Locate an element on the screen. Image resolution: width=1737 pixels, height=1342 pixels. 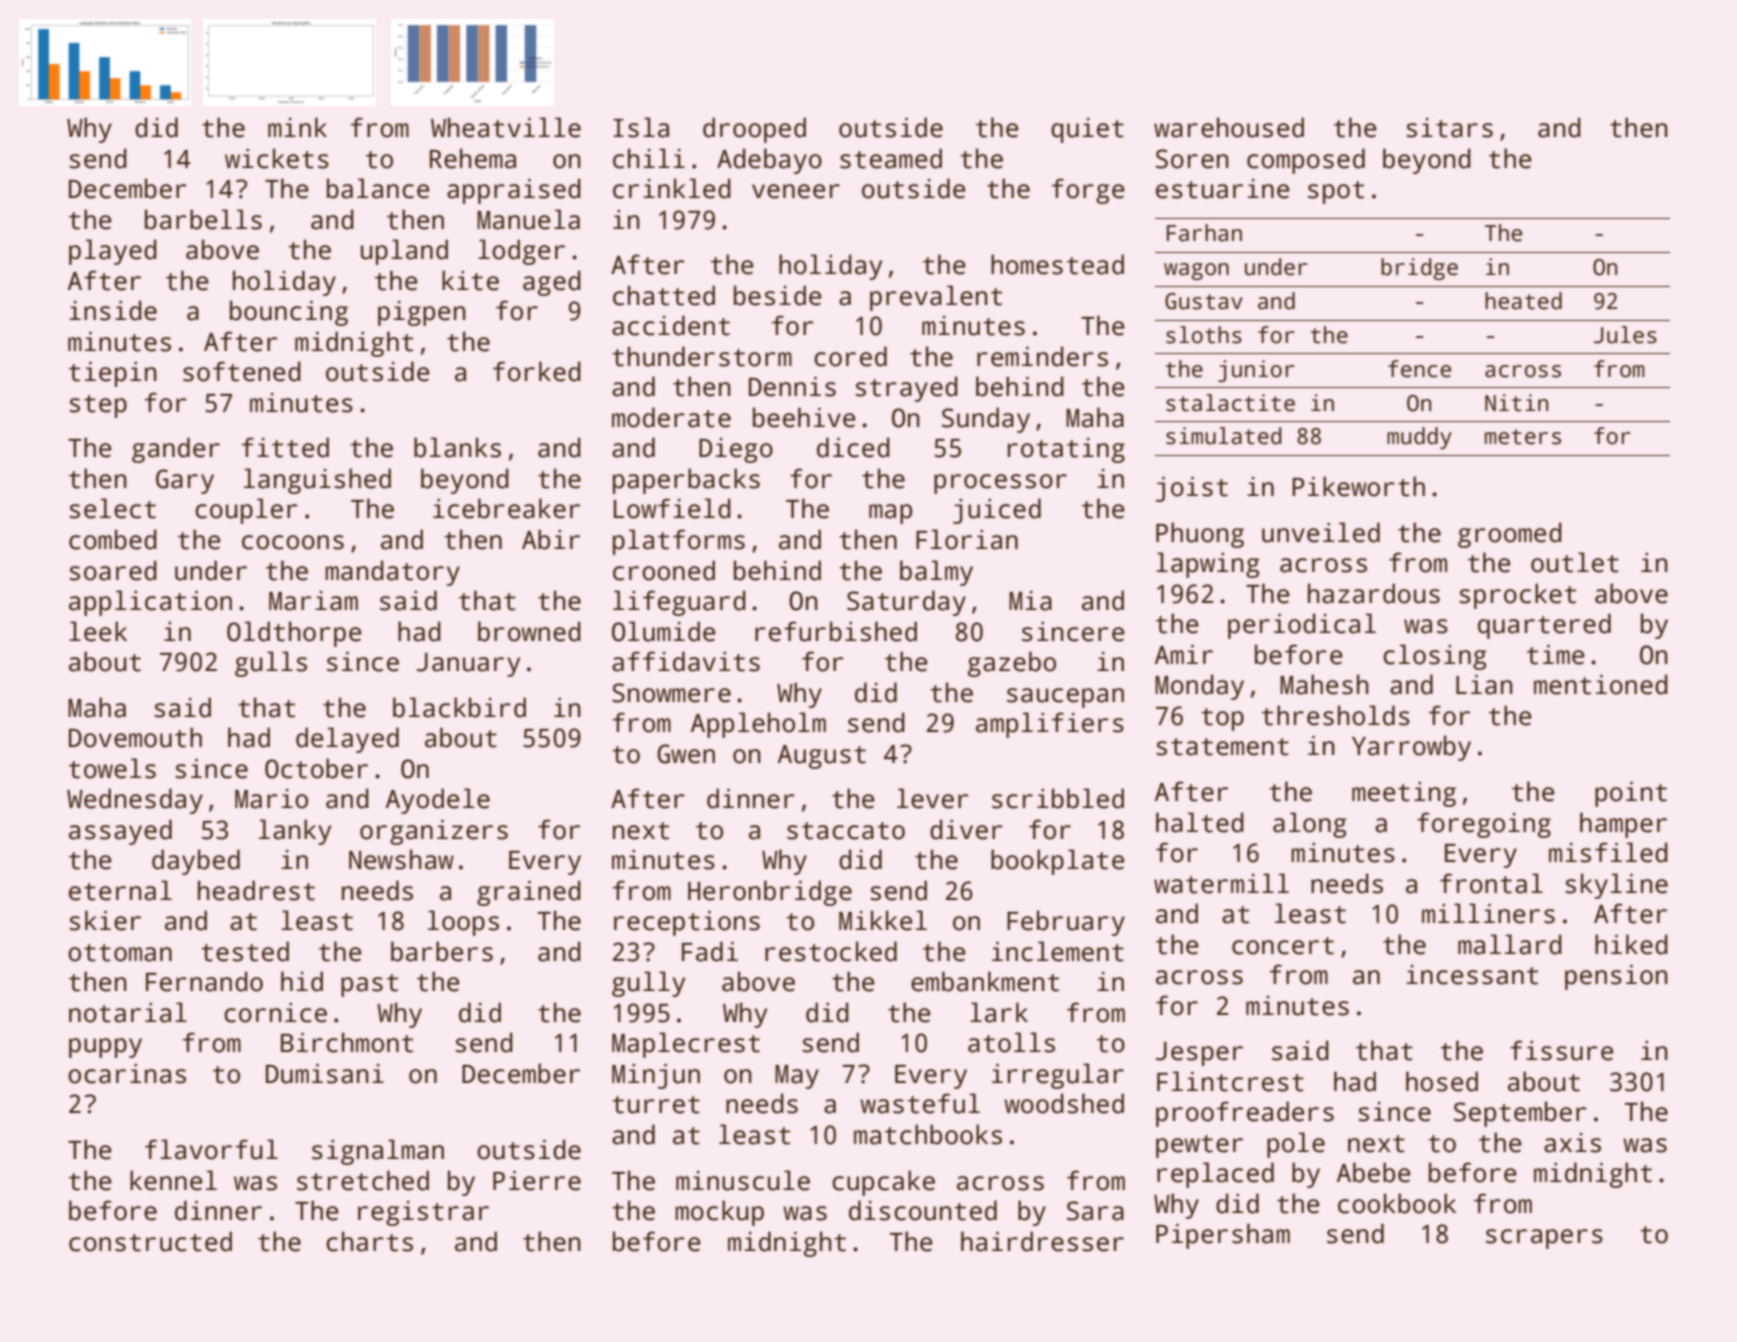
Abir is located at coordinates (551, 539).
